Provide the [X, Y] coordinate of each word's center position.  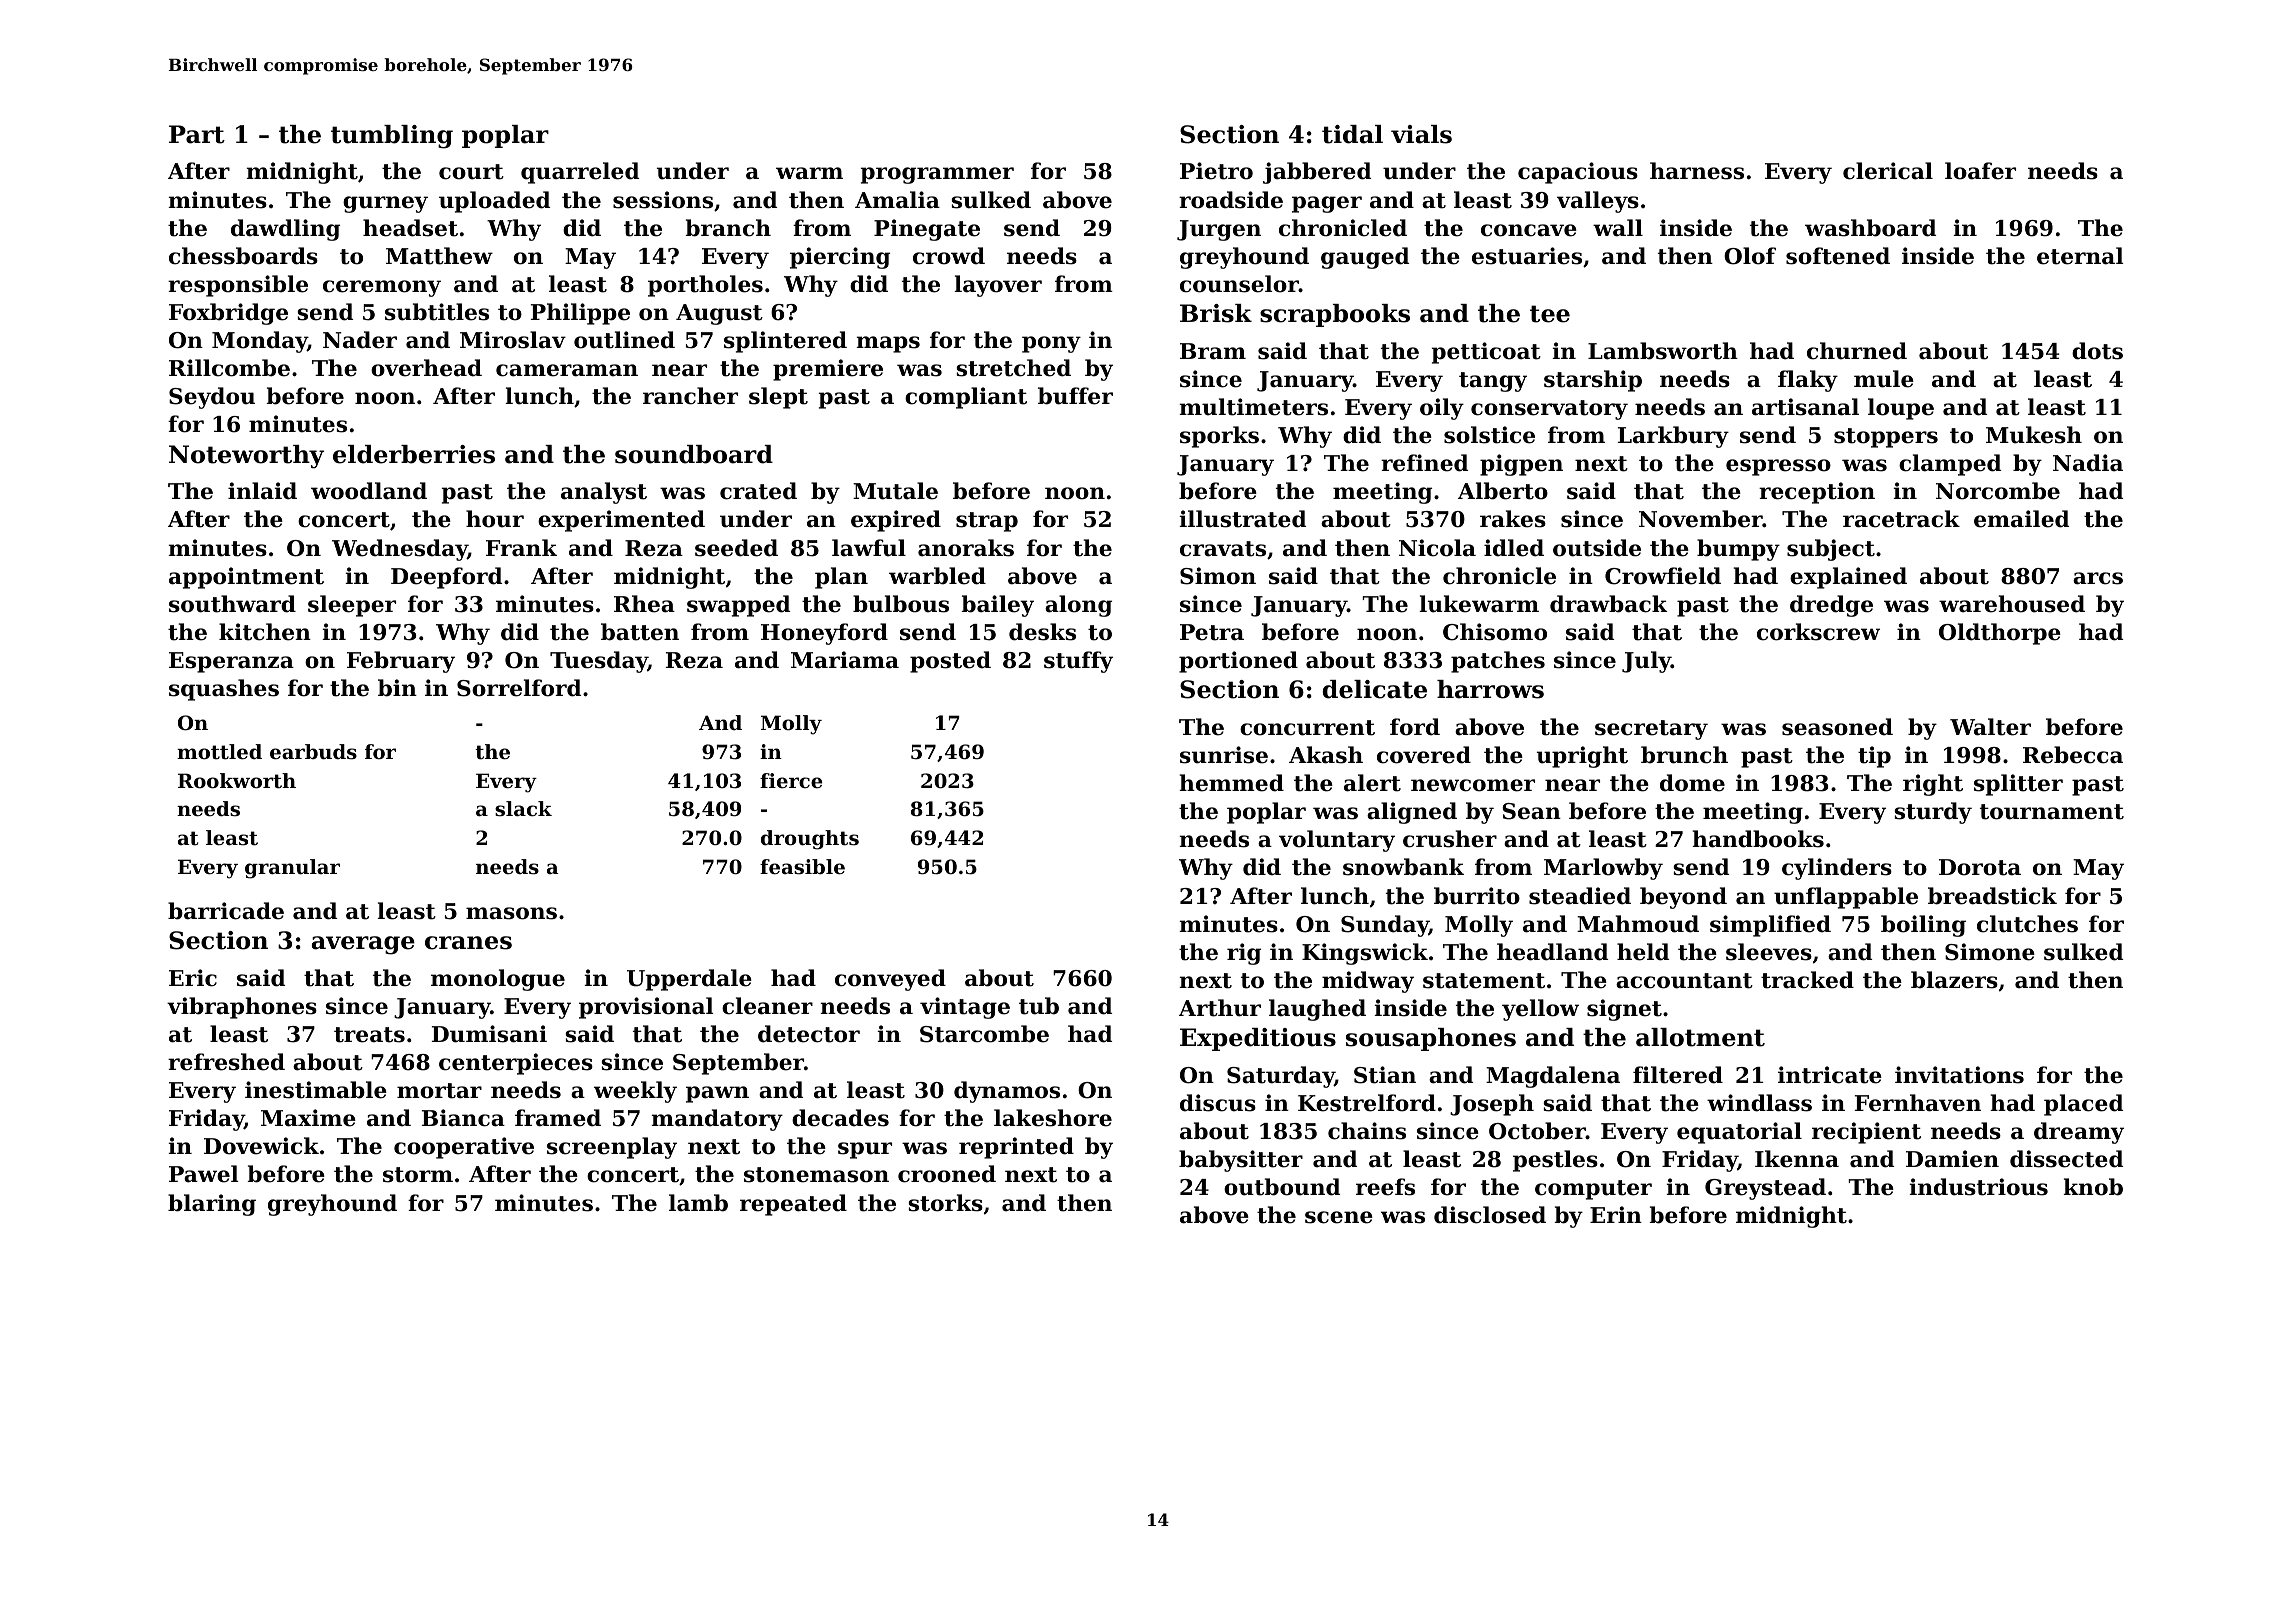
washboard [1870, 228]
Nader [360, 340]
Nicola [1437, 548]
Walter [1990, 727]
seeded [736, 548]
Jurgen [1219, 230]
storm [418, 1175]
